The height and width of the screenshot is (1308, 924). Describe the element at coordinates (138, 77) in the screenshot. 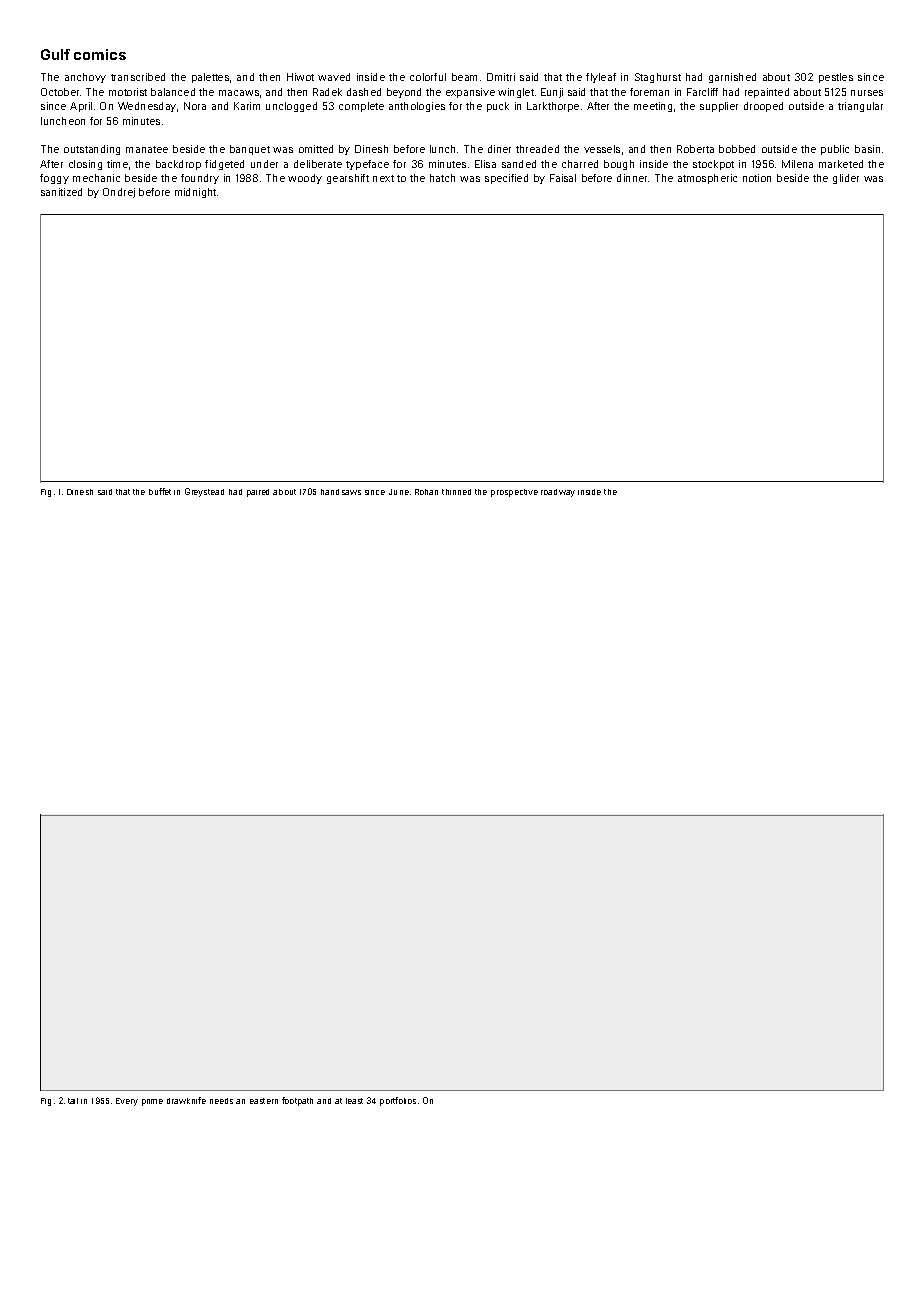

I see `transcribed` at that location.
